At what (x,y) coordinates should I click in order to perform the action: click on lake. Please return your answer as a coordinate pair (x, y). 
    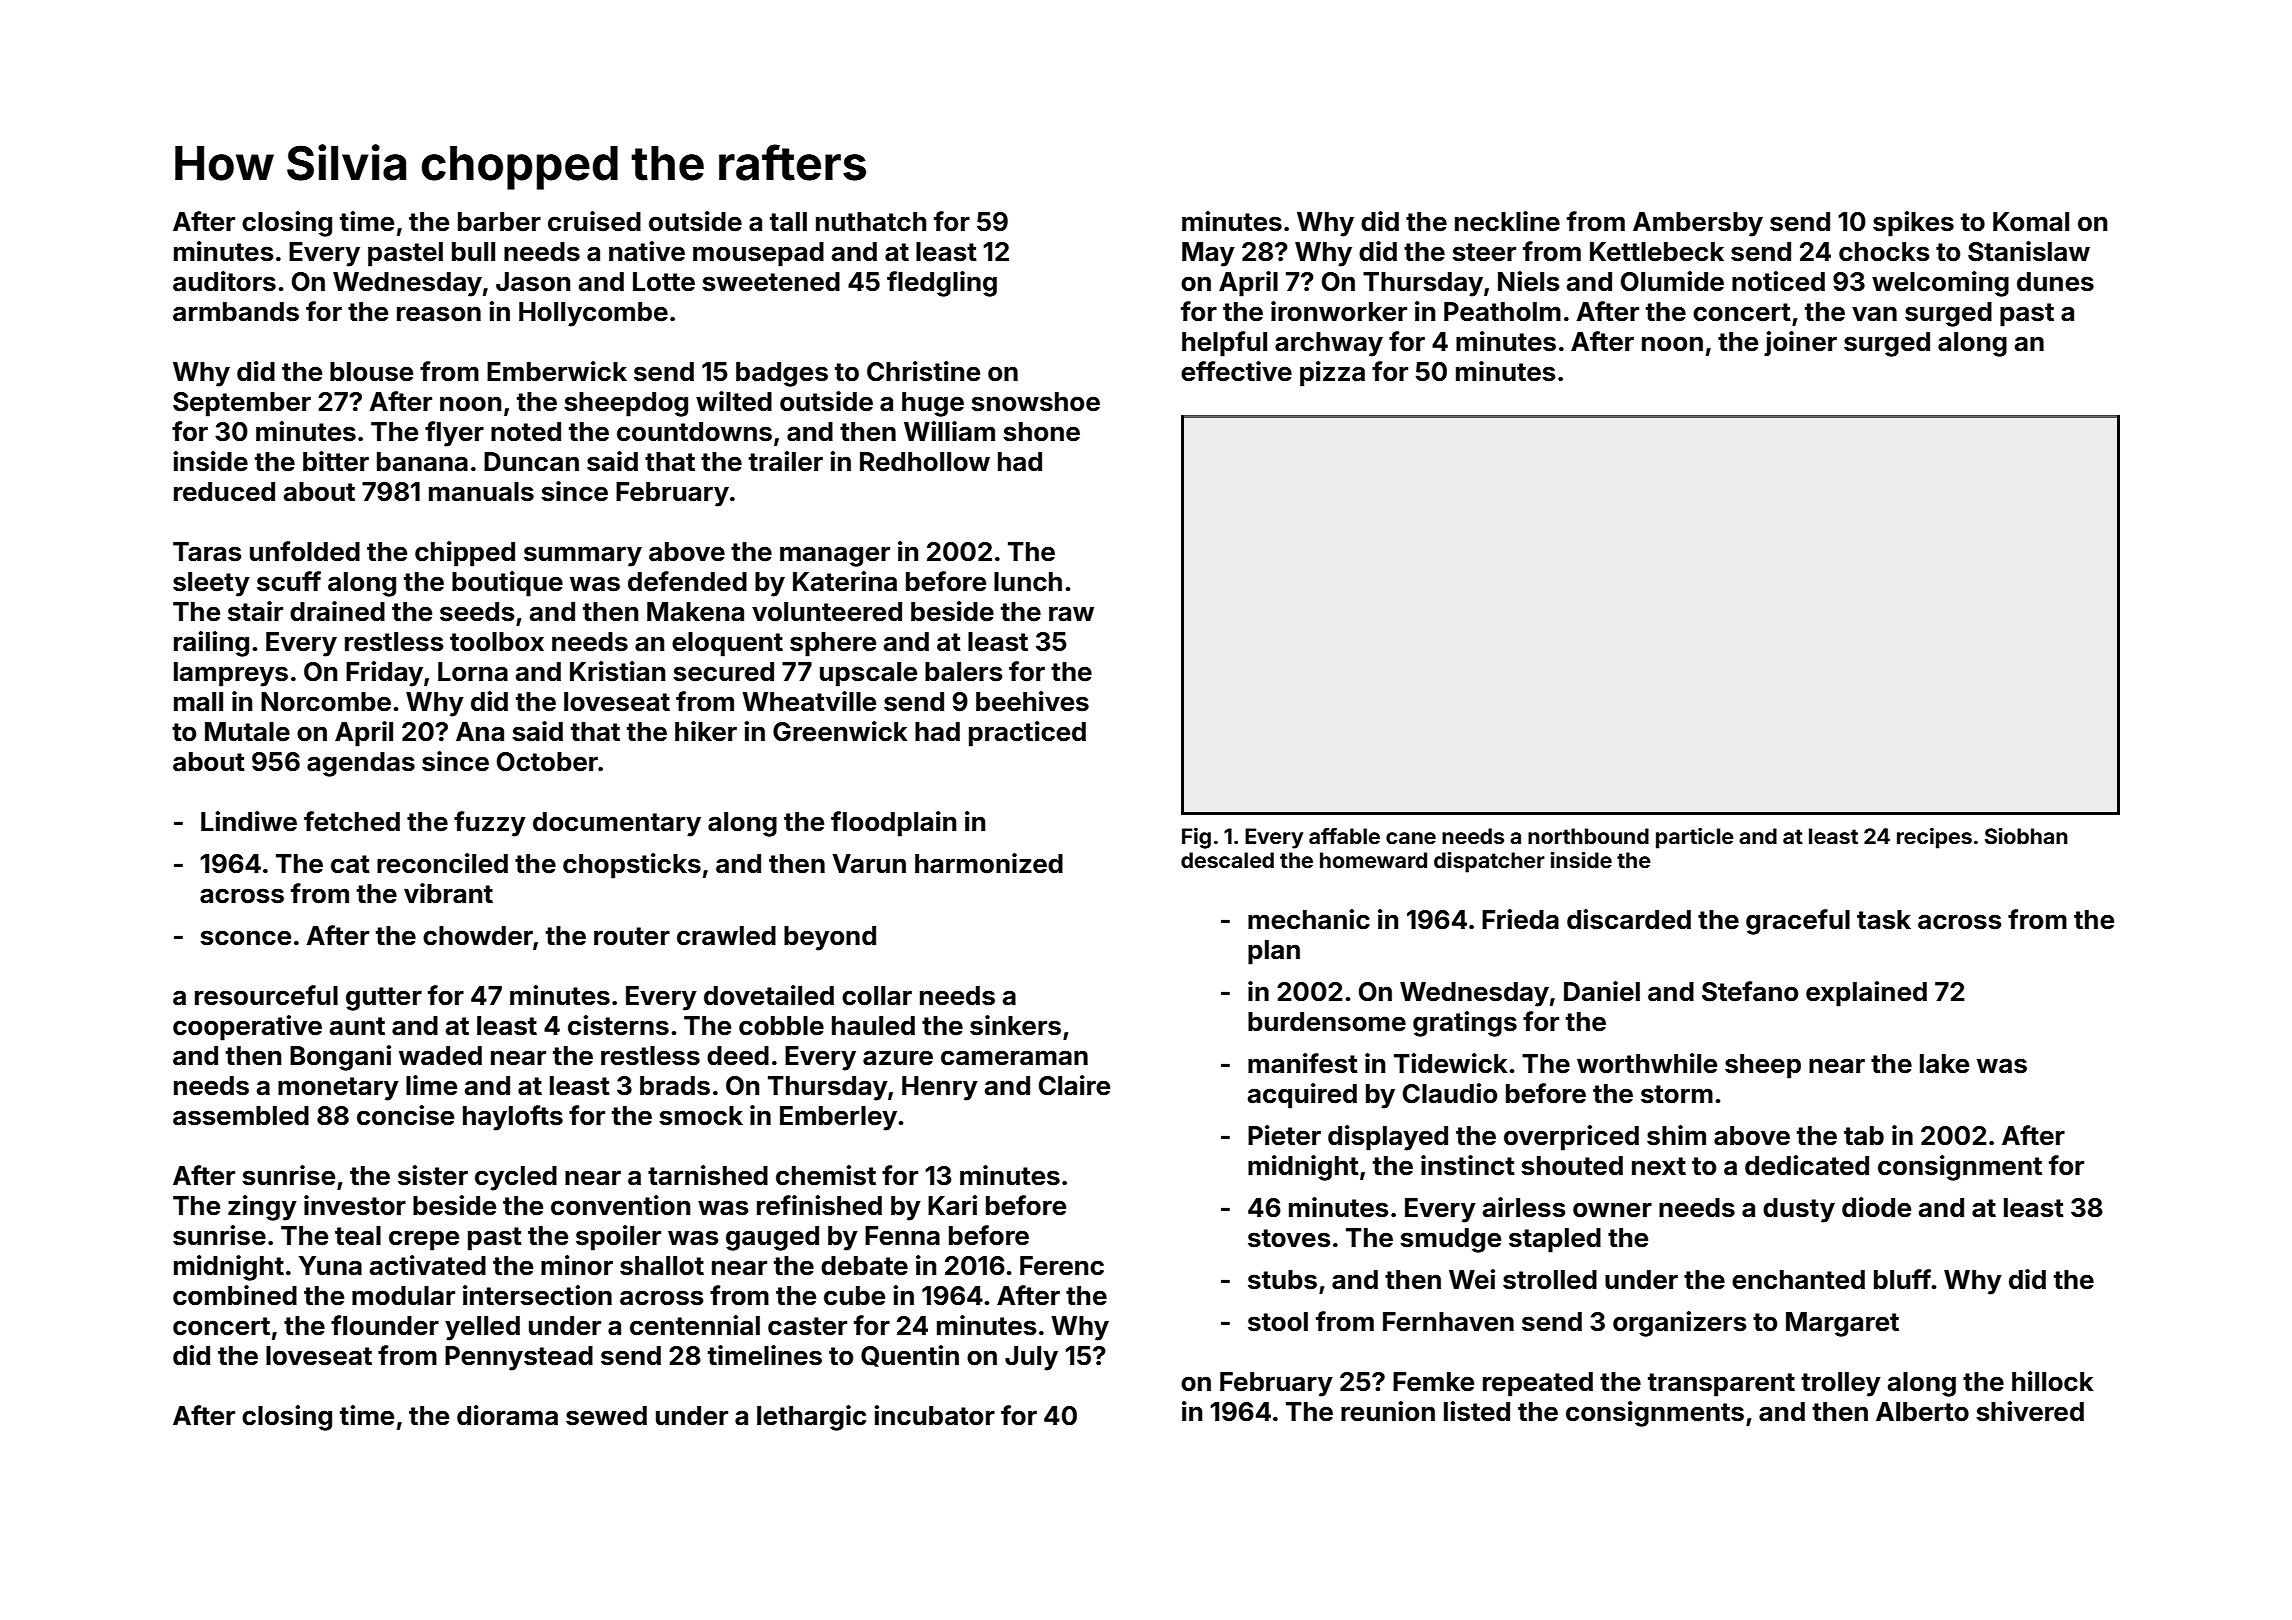
    Looking at the image, I should click on (1944, 1064).
